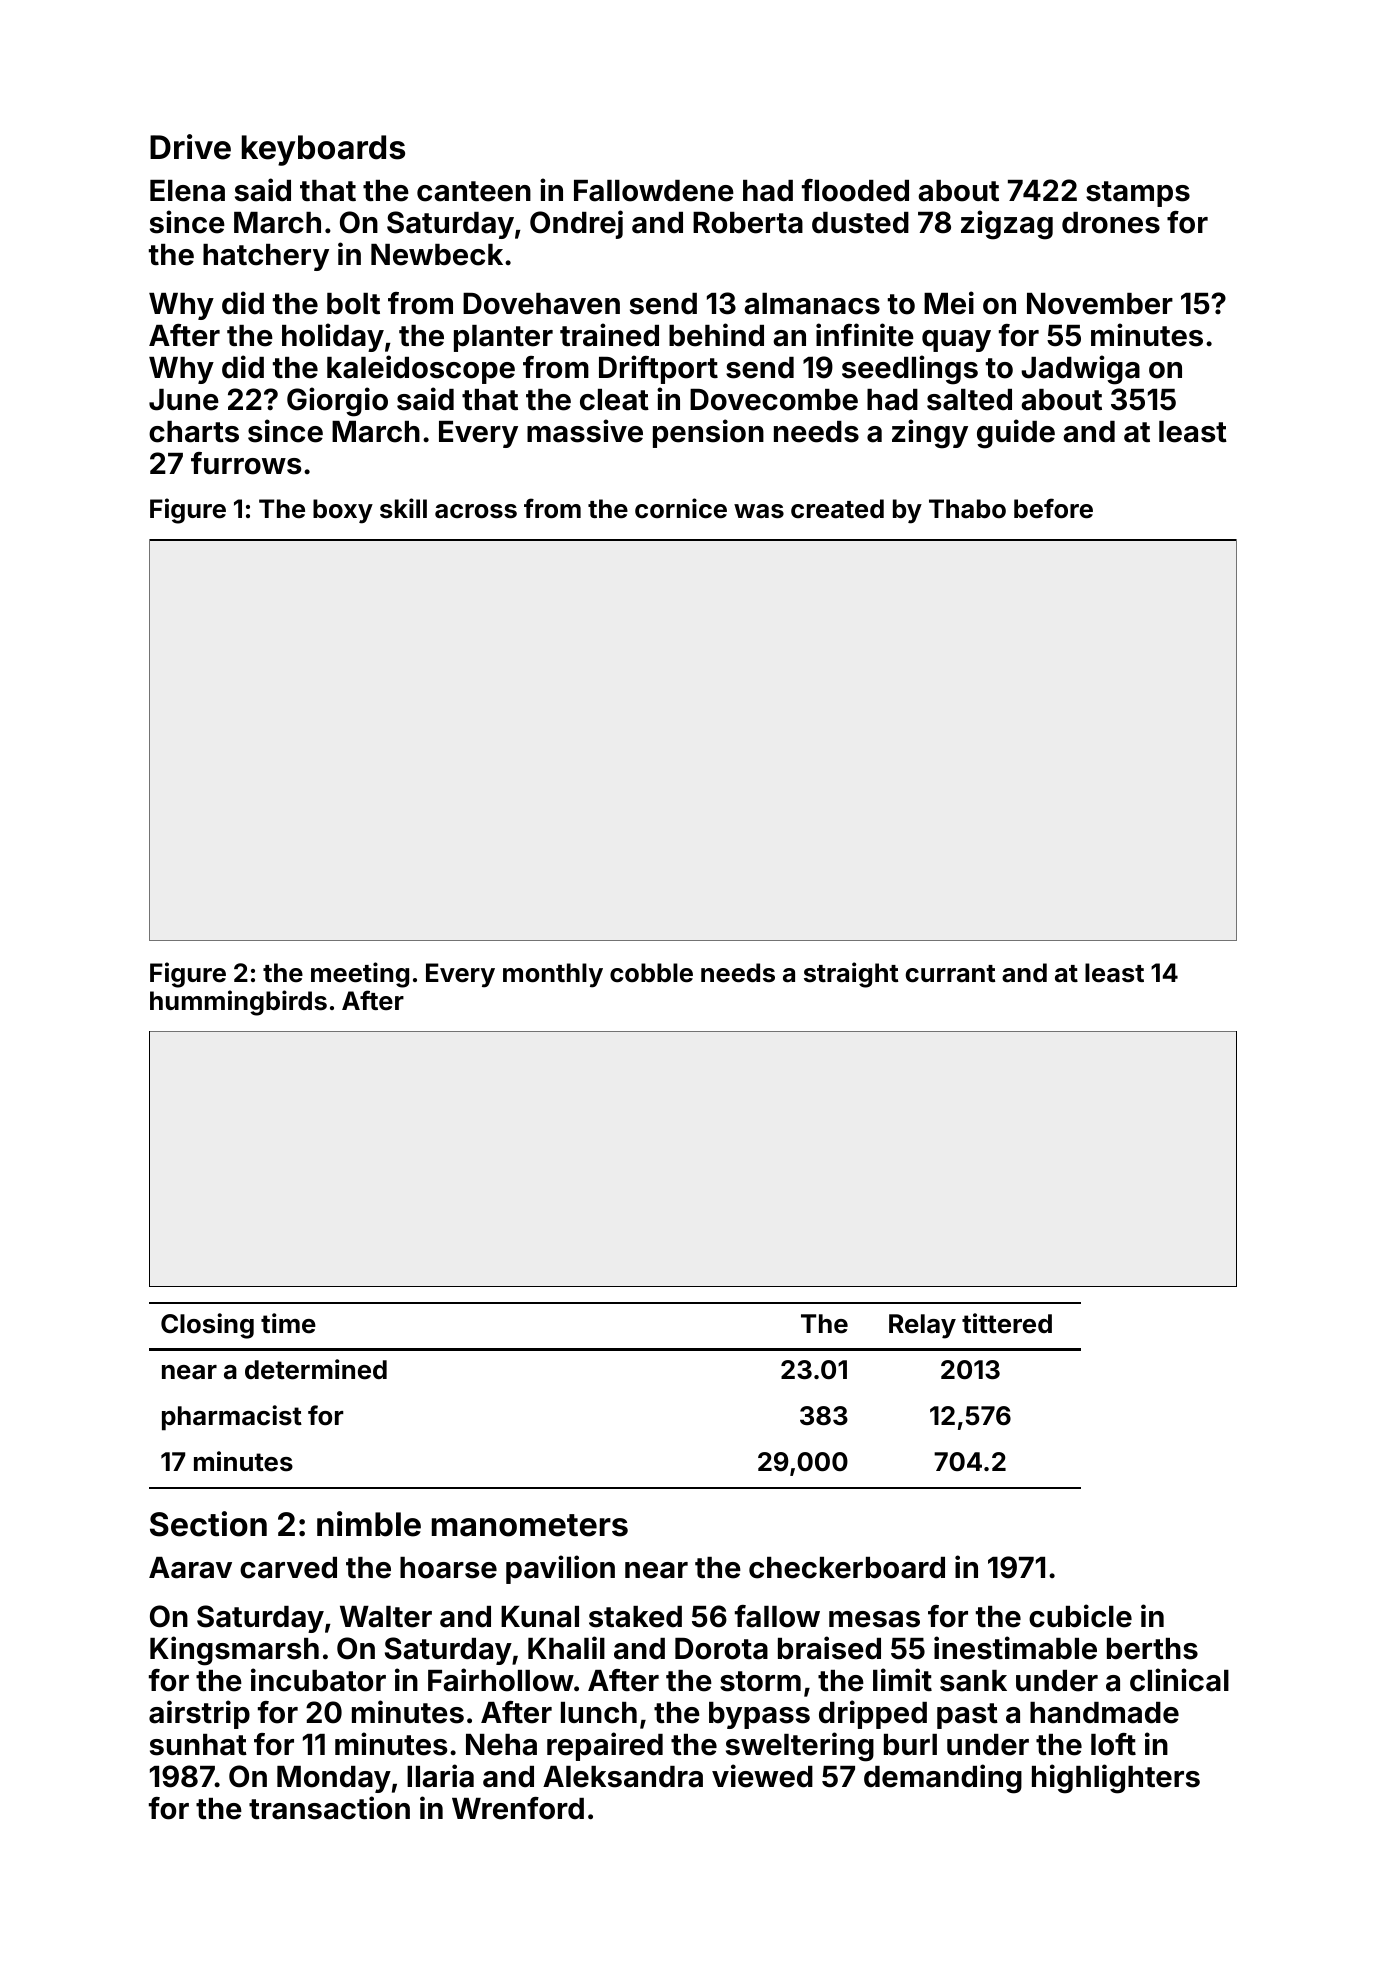 The width and height of the screenshot is (1386, 1969). Describe the element at coordinates (187, 191) in the screenshot. I see `Elena` at that location.
